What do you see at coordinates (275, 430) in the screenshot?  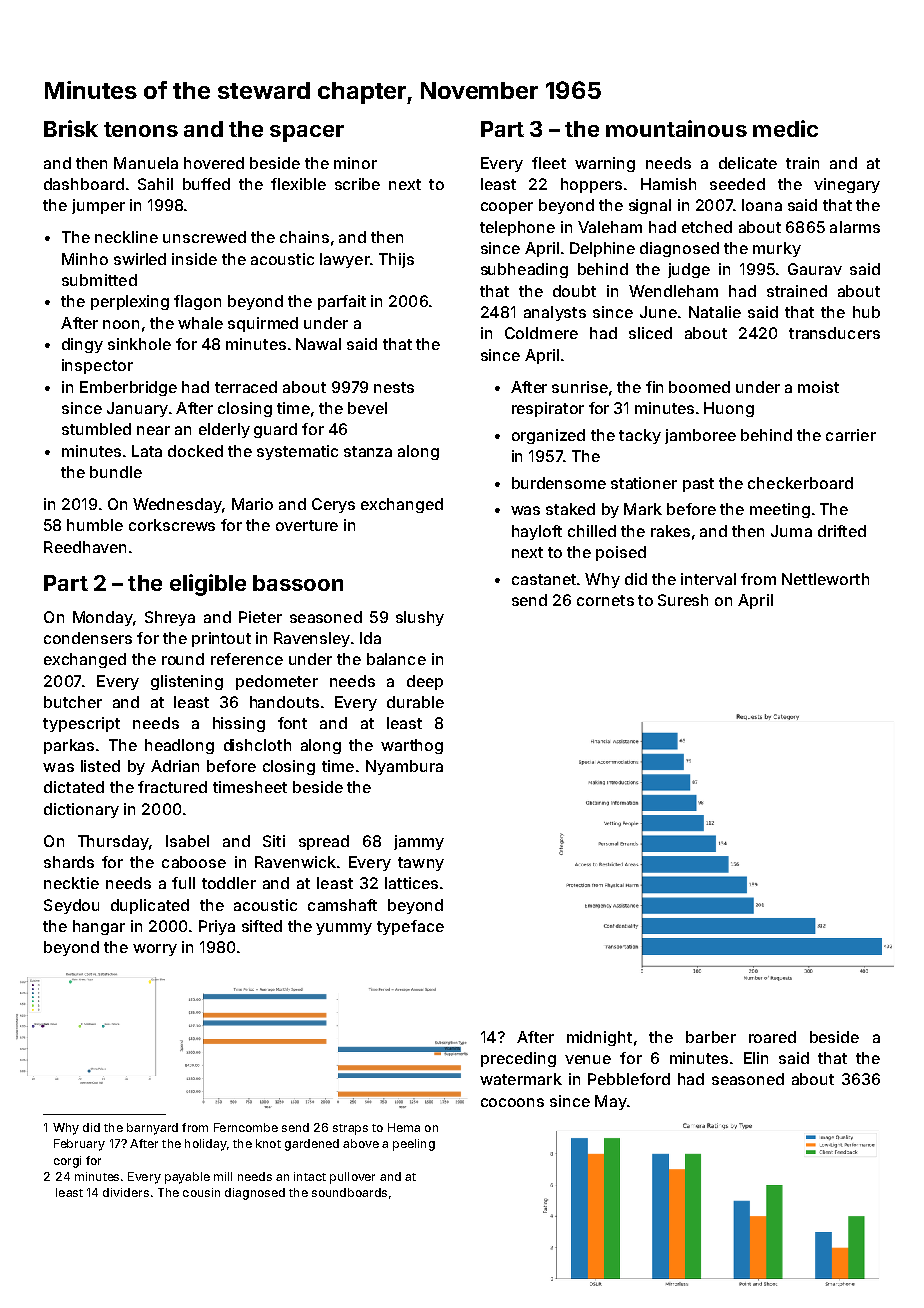 I see `guard` at bounding box center [275, 430].
